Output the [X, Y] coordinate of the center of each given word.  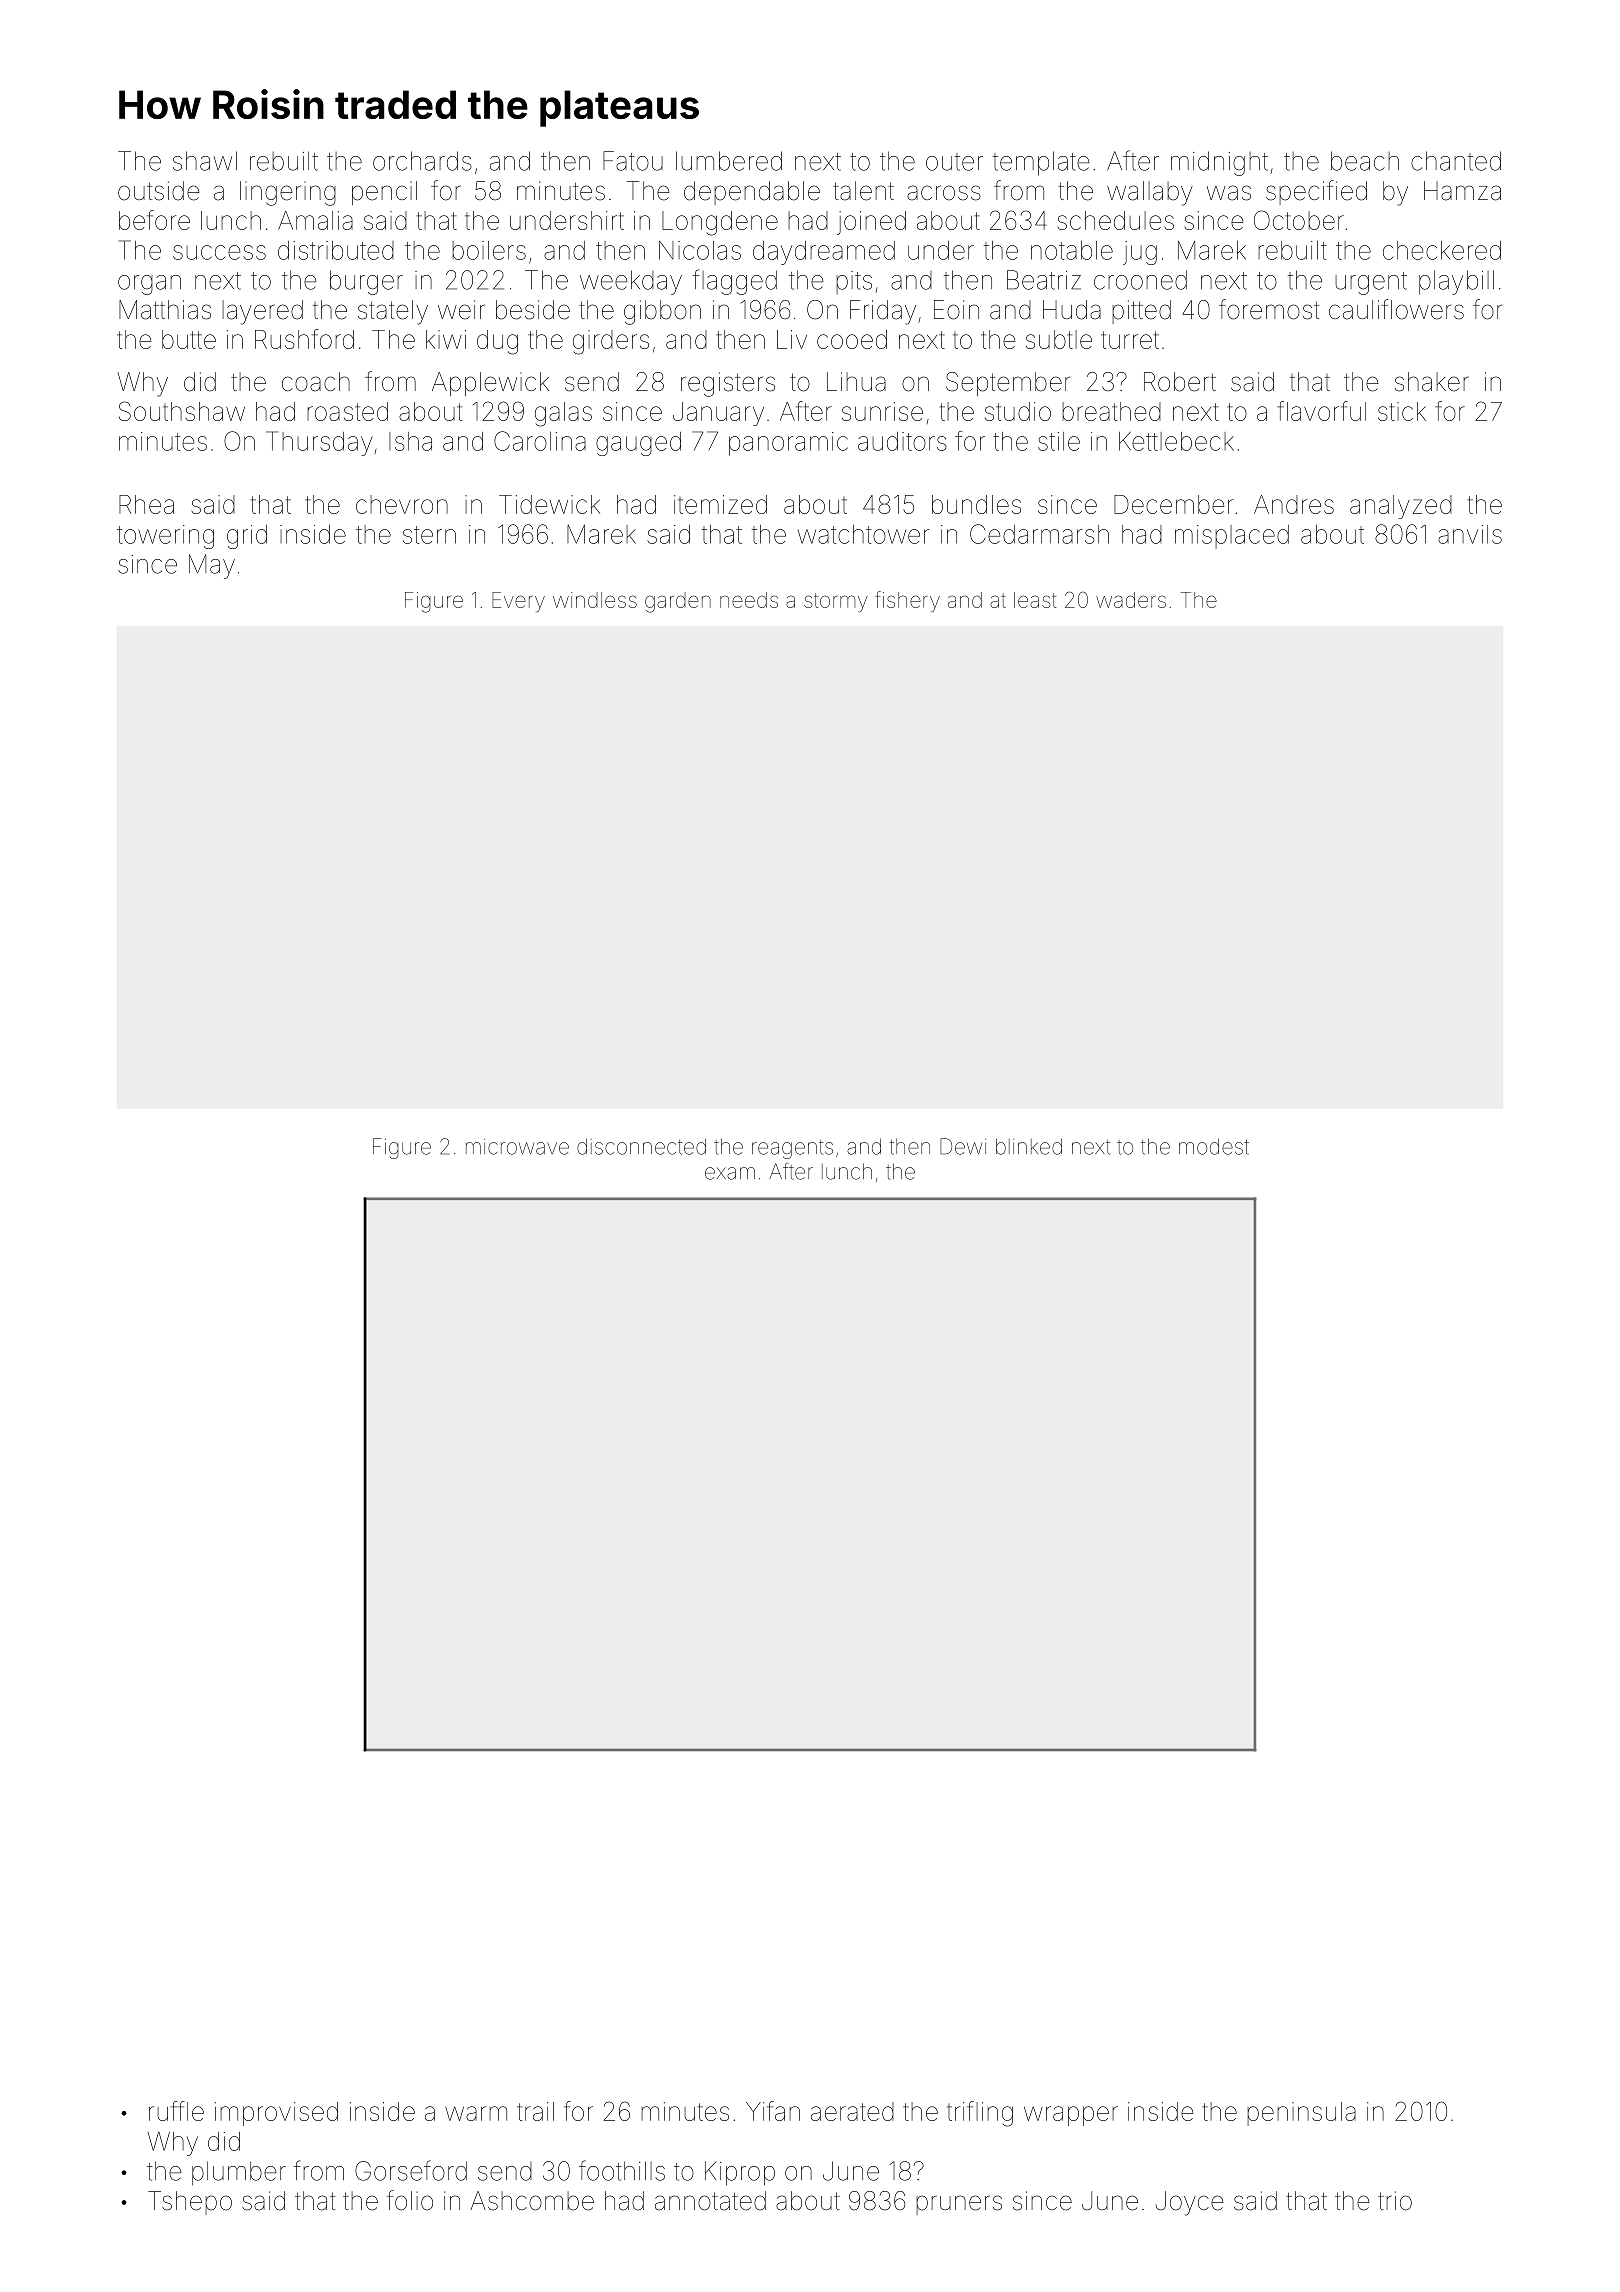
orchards [422, 161]
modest [1214, 1146]
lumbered [729, 161]
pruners [959, 2205]
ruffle [176, 2111]
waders [1131, 600]
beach [1365, 161]
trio [1395, 2201]
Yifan [773, 2111]
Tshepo [190, 2203]
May [212, 566]
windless [595, 600]
